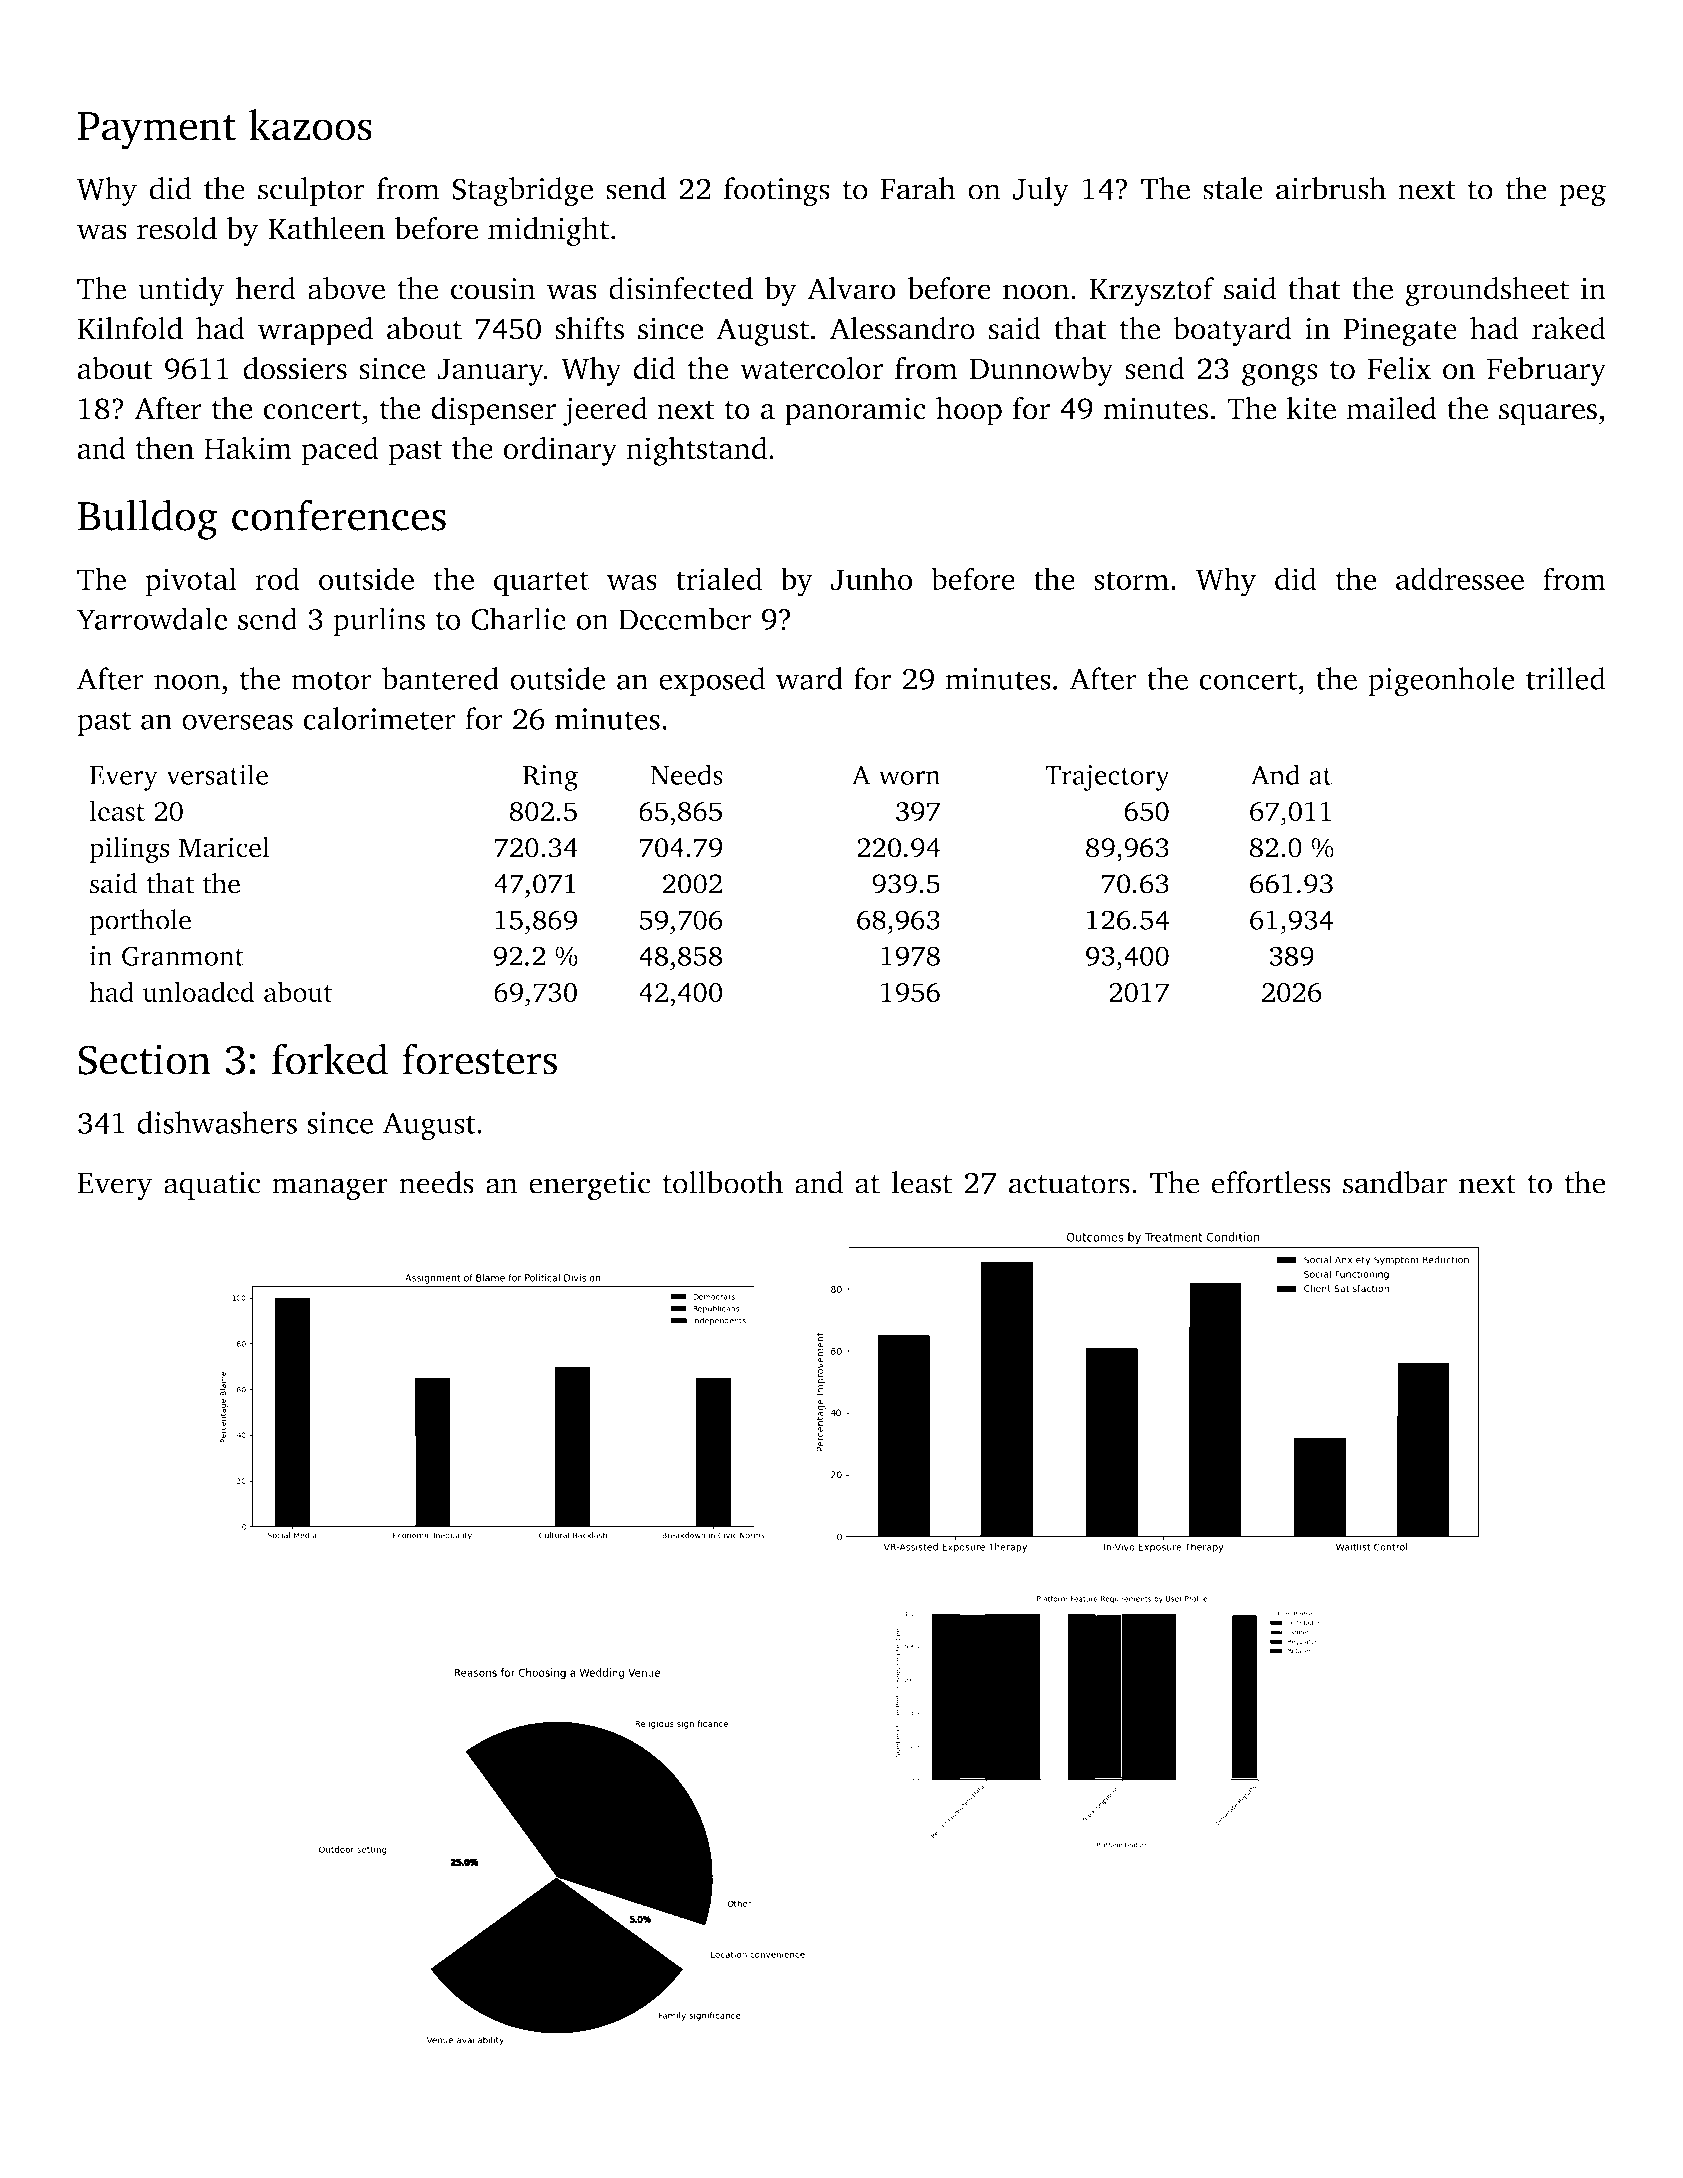 This image has width=1683, height=2178. I want to click on Granmont, so click(183, 956).
